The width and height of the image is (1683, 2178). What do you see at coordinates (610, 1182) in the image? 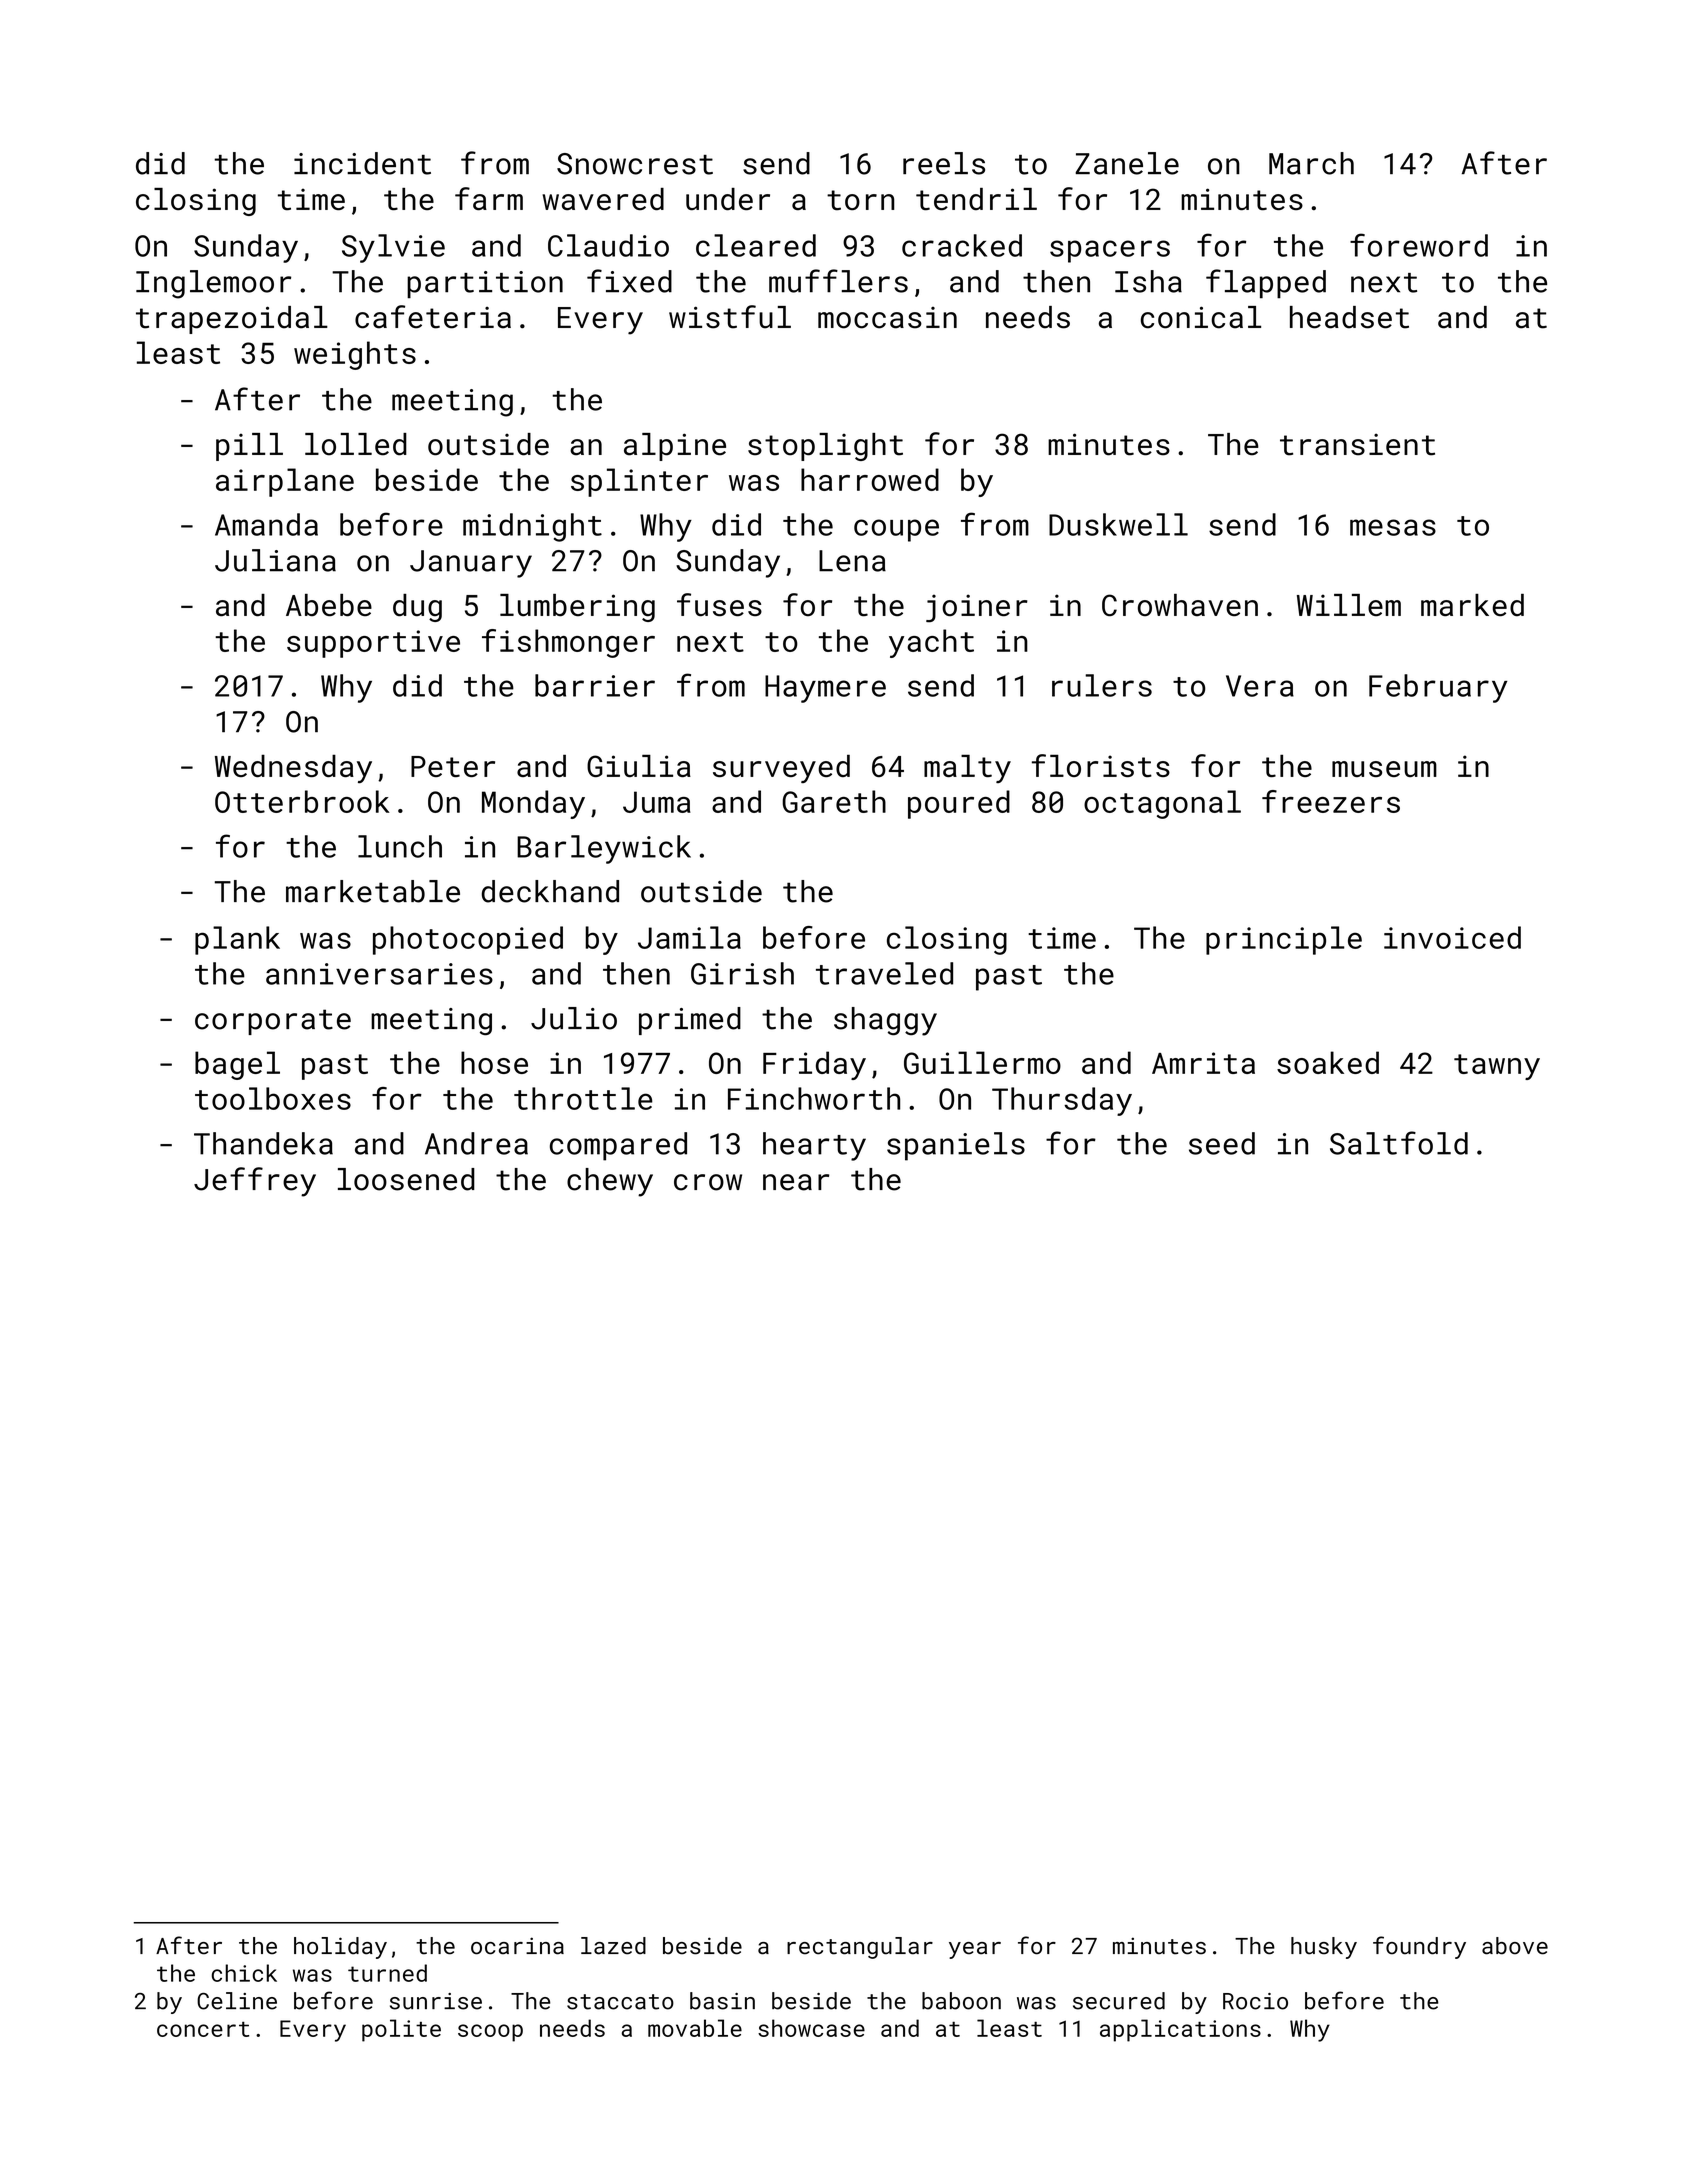
I see `chewy` at bounding box center [610, 1182].
